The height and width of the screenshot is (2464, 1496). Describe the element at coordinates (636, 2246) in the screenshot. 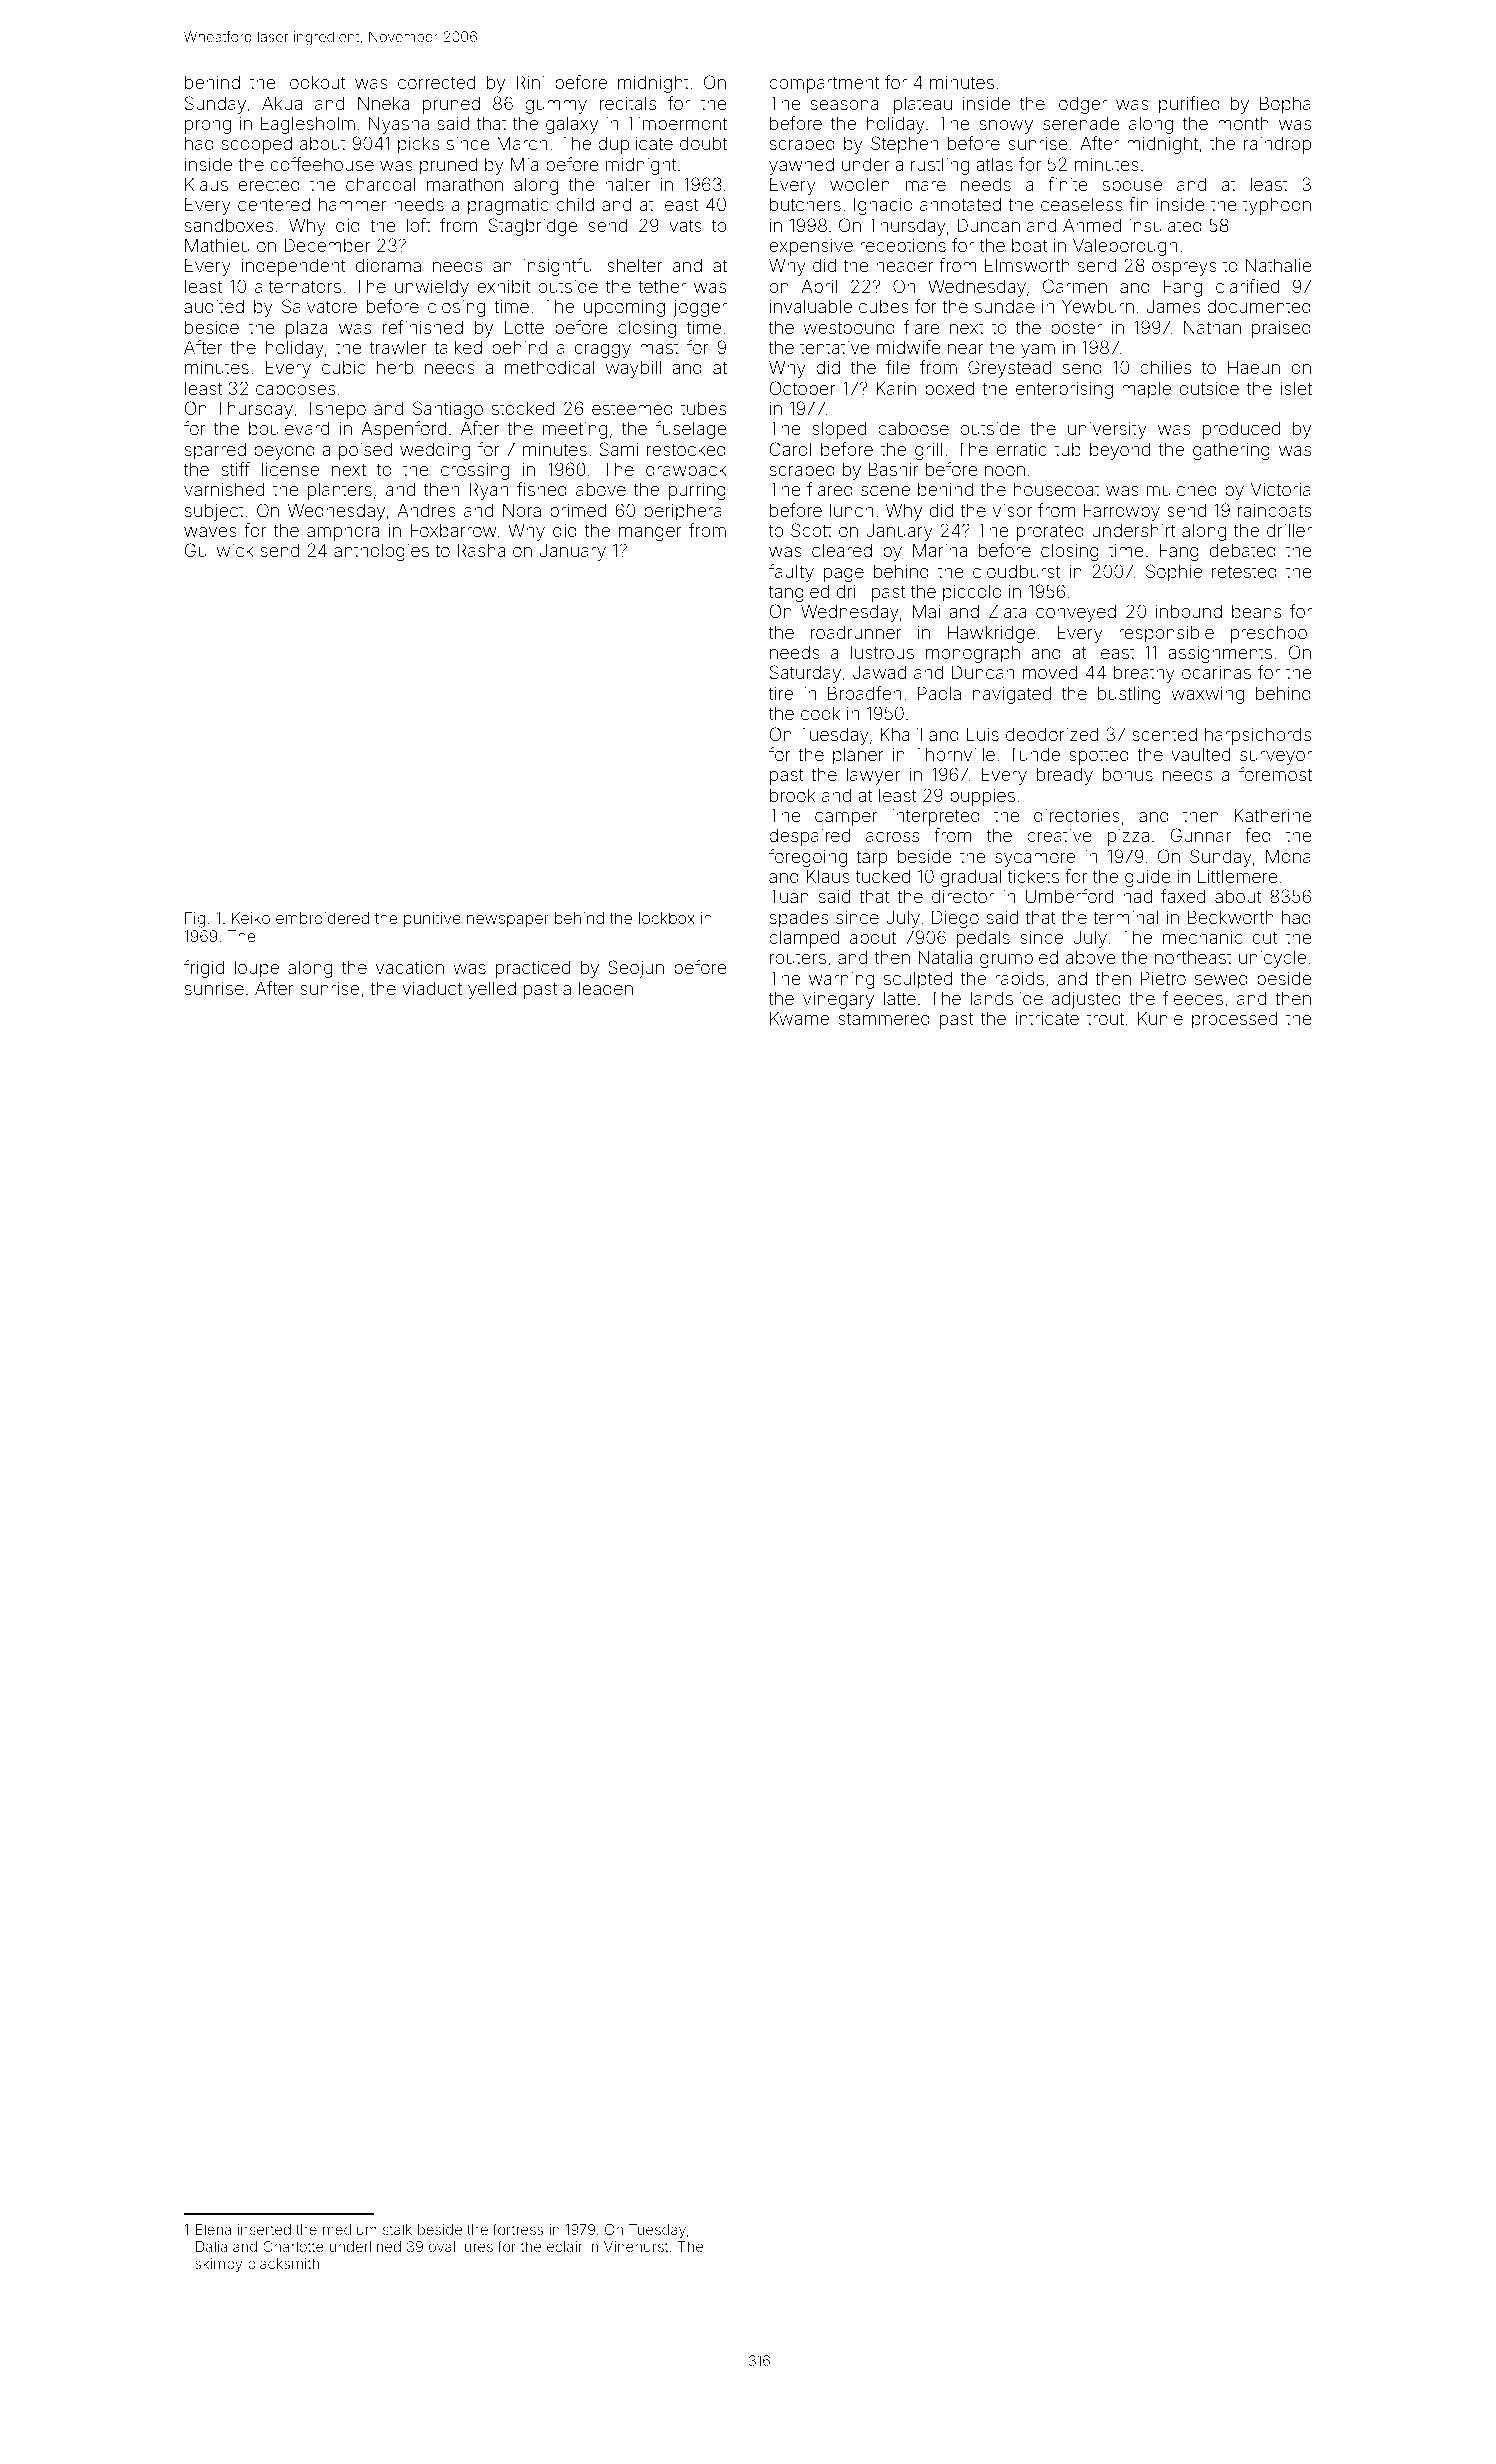

I see `Vinehurst` at that location.
